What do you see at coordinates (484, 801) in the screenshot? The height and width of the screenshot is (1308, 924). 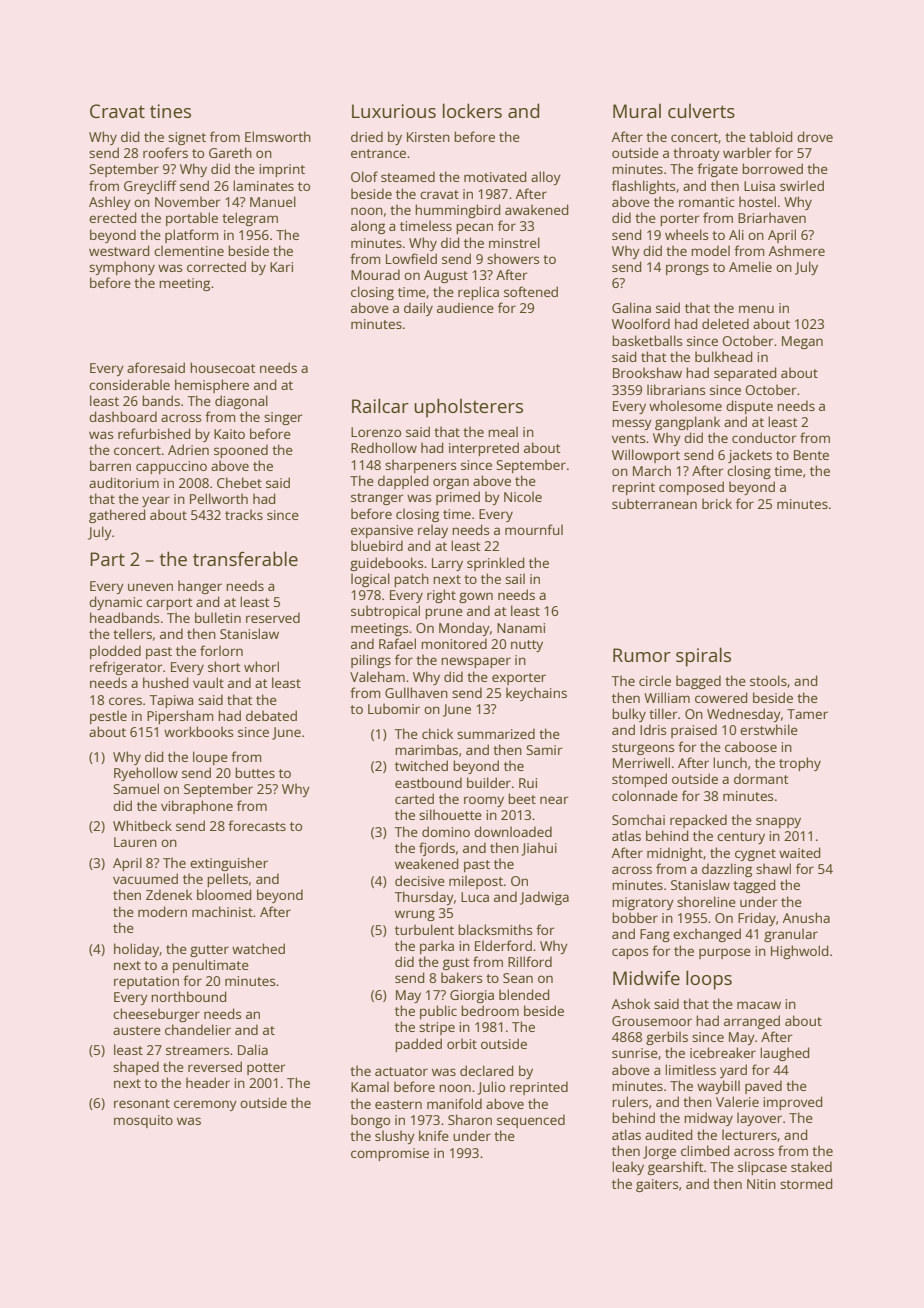 I see `roomy` at bounding box center [484, 801].
